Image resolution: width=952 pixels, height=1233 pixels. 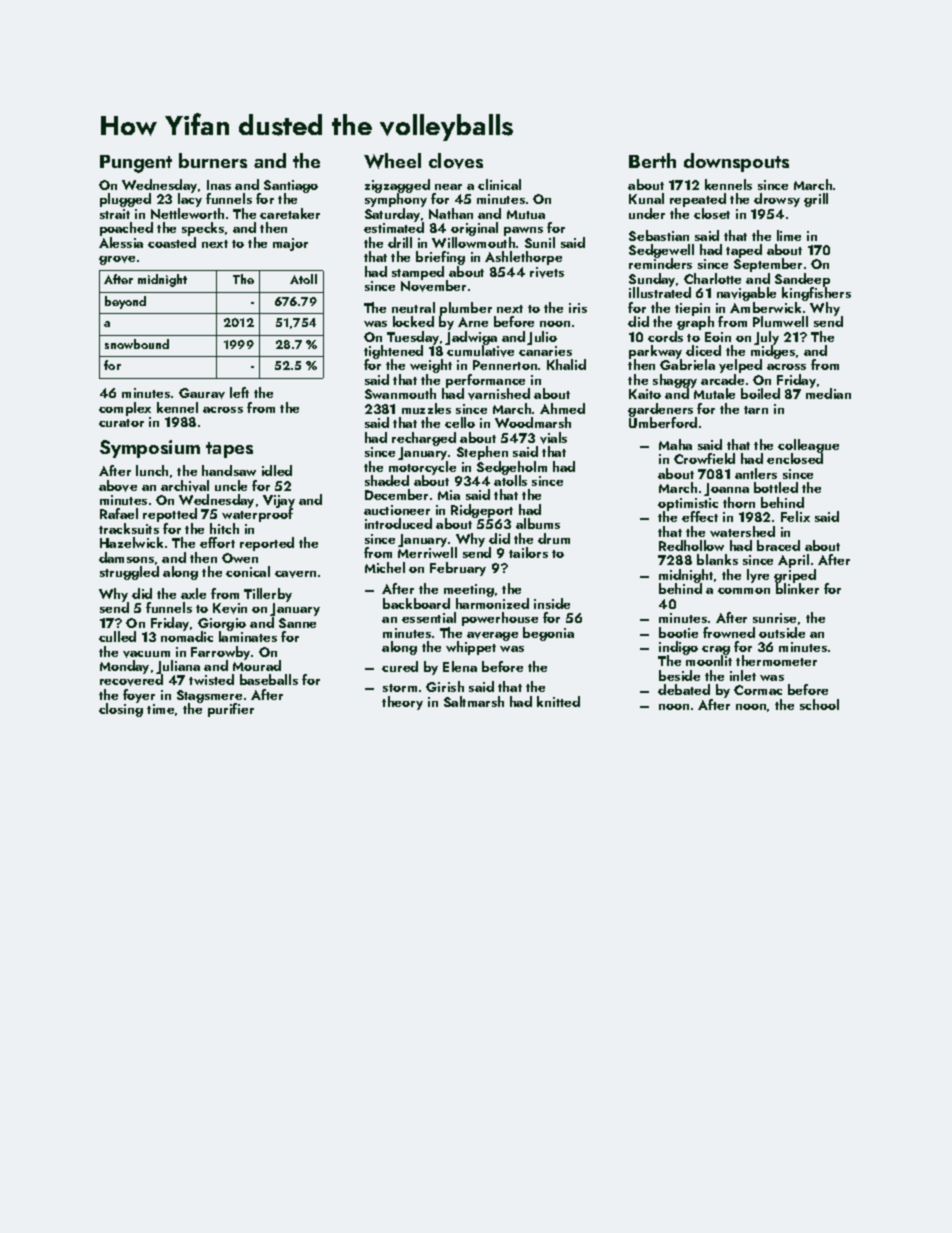 I want to click on antlers, so click(x=756, y=473).
